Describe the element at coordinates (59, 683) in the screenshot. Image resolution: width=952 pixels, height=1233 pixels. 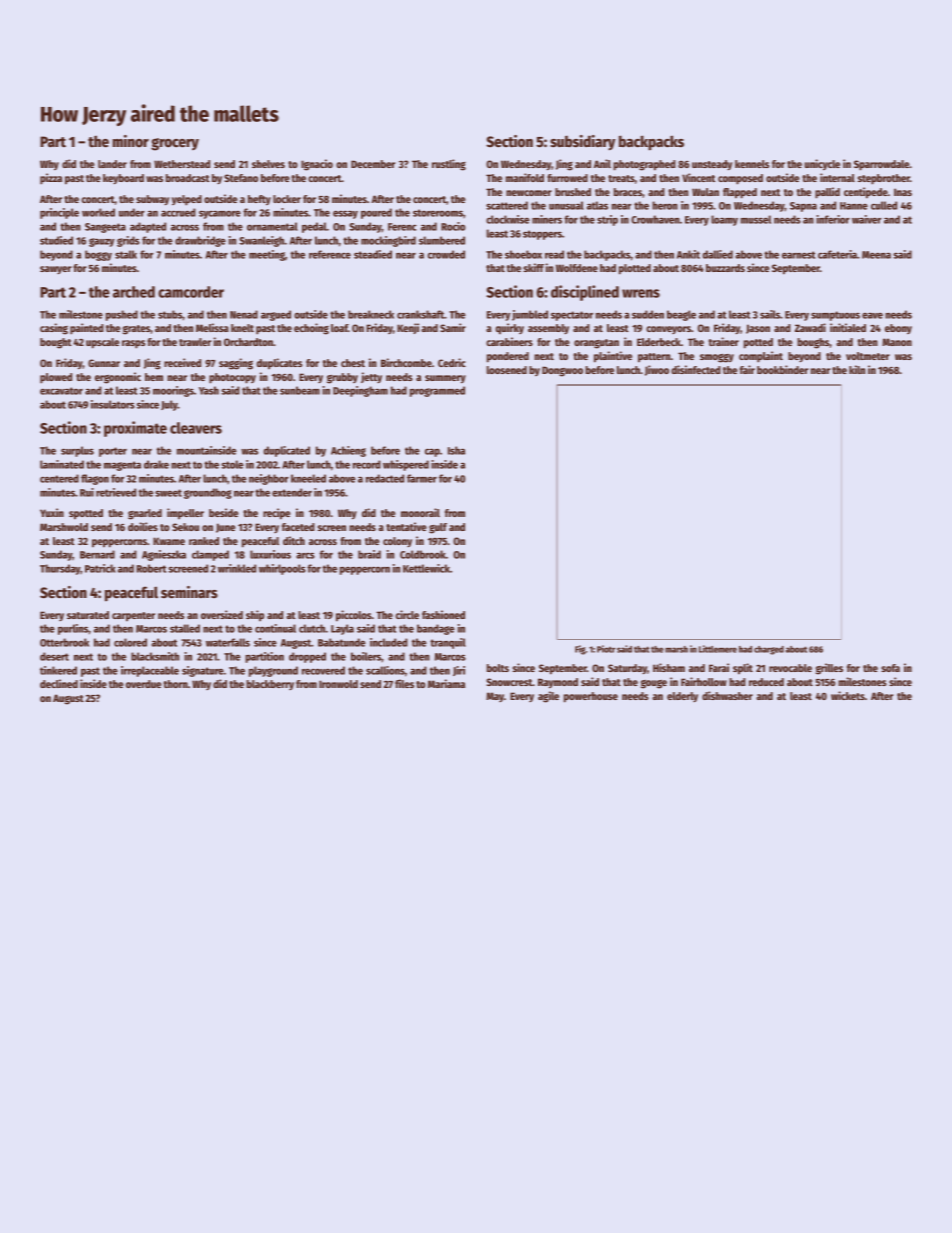
I see `declined` at that location.
